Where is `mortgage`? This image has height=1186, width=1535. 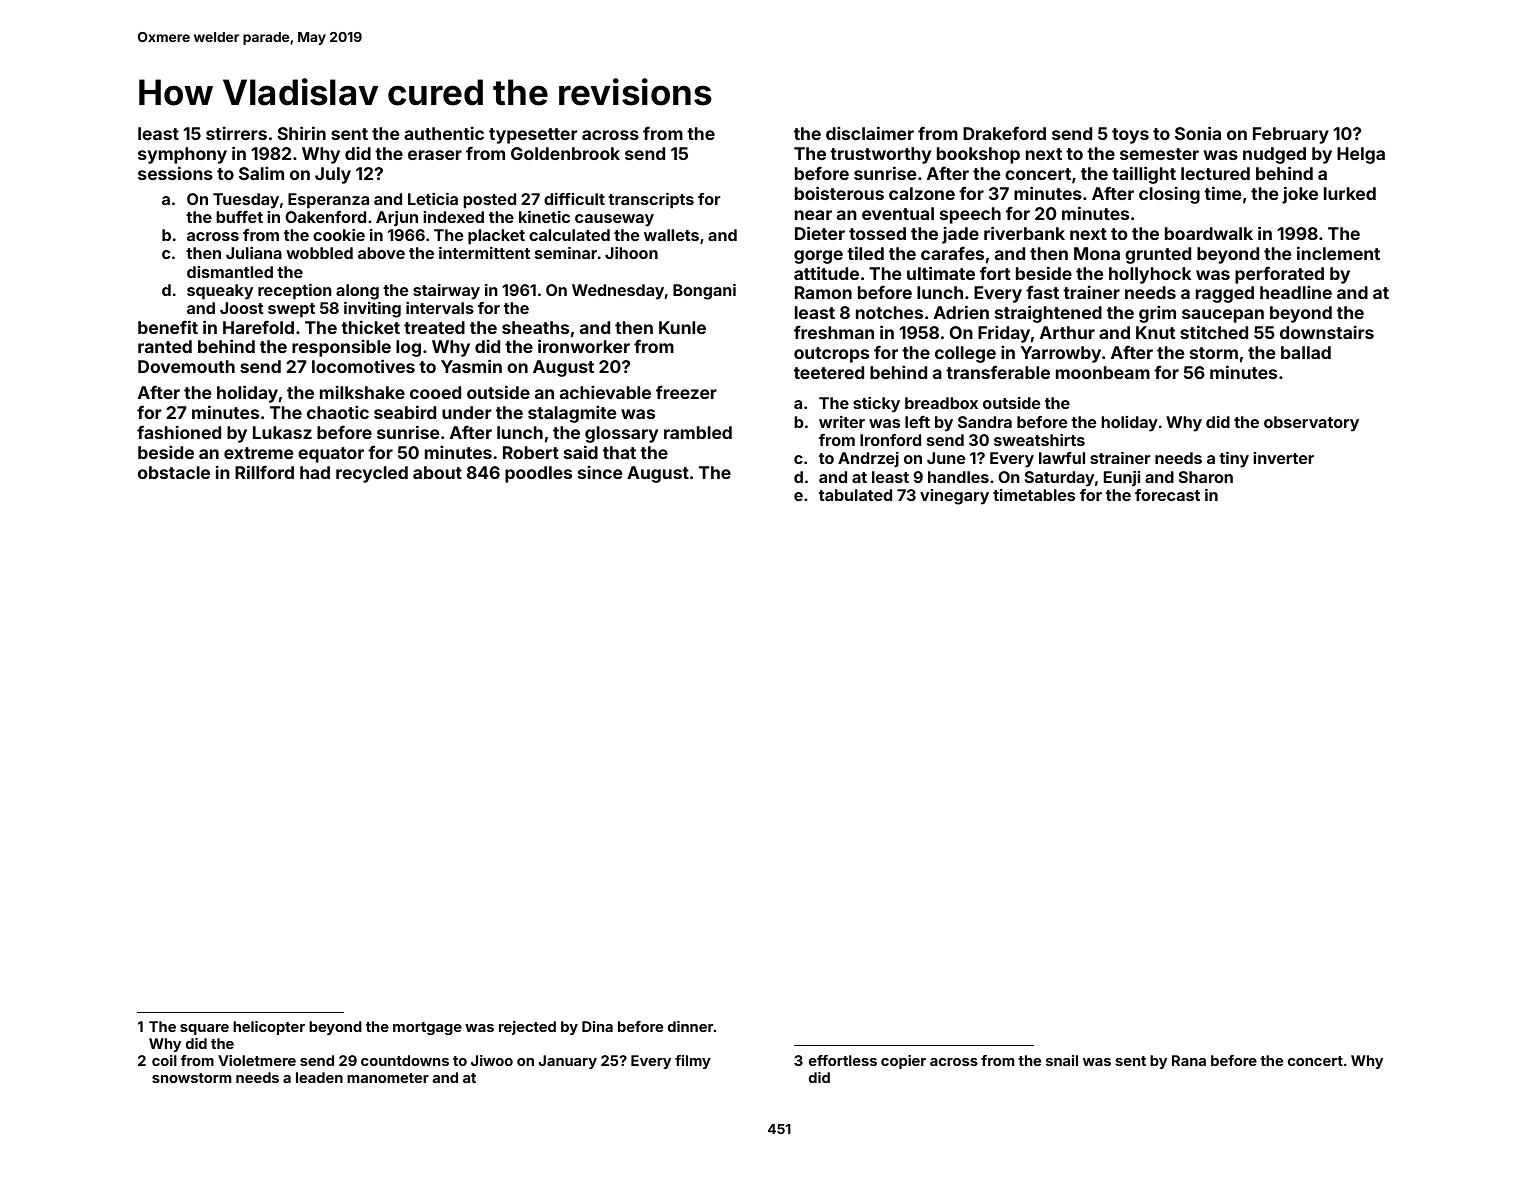
mortgage is located at coordinates (427, 1028).
